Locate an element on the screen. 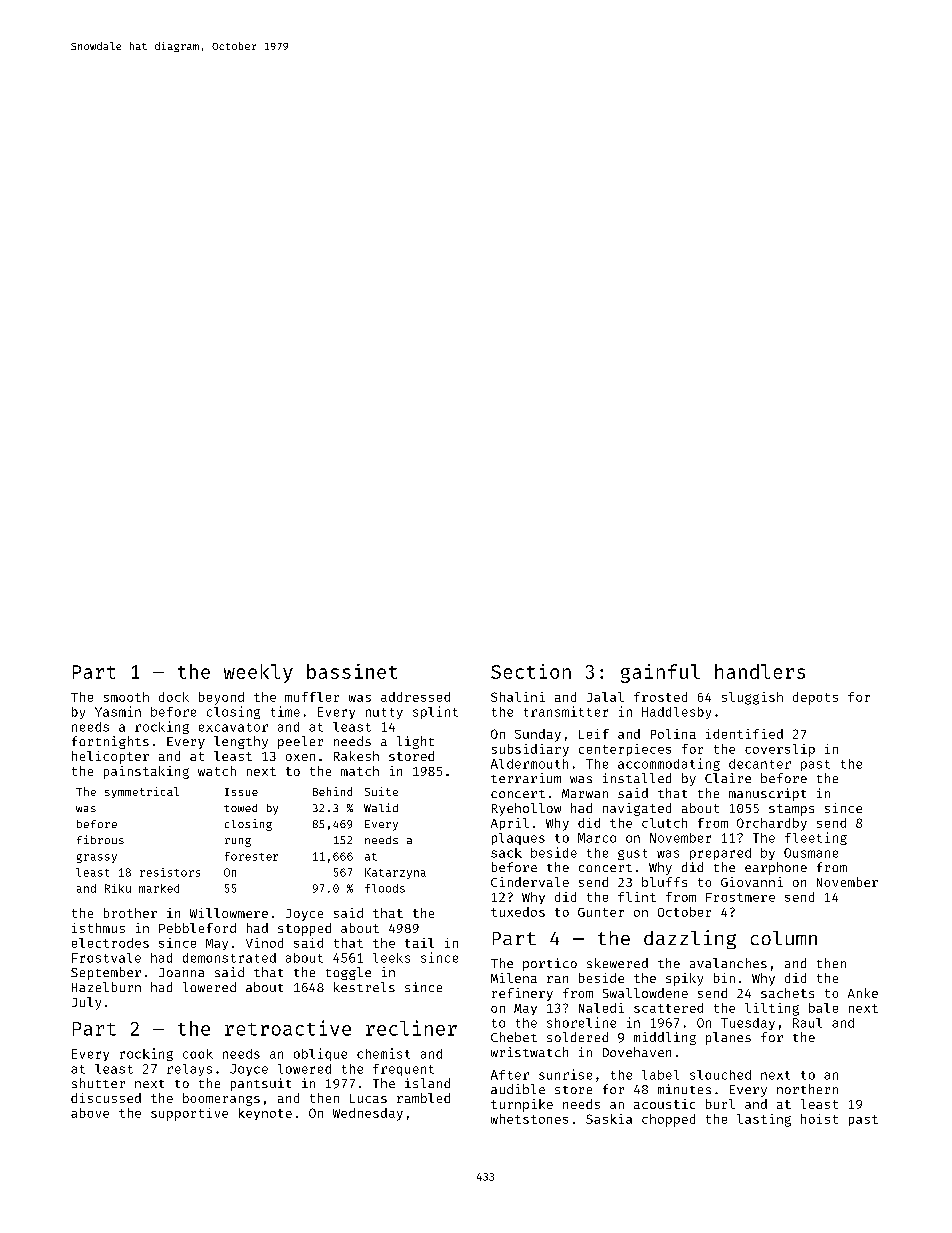 The width and height of the screenshot is (952, 1233). hoist is located at coordinates (819, 1119).
